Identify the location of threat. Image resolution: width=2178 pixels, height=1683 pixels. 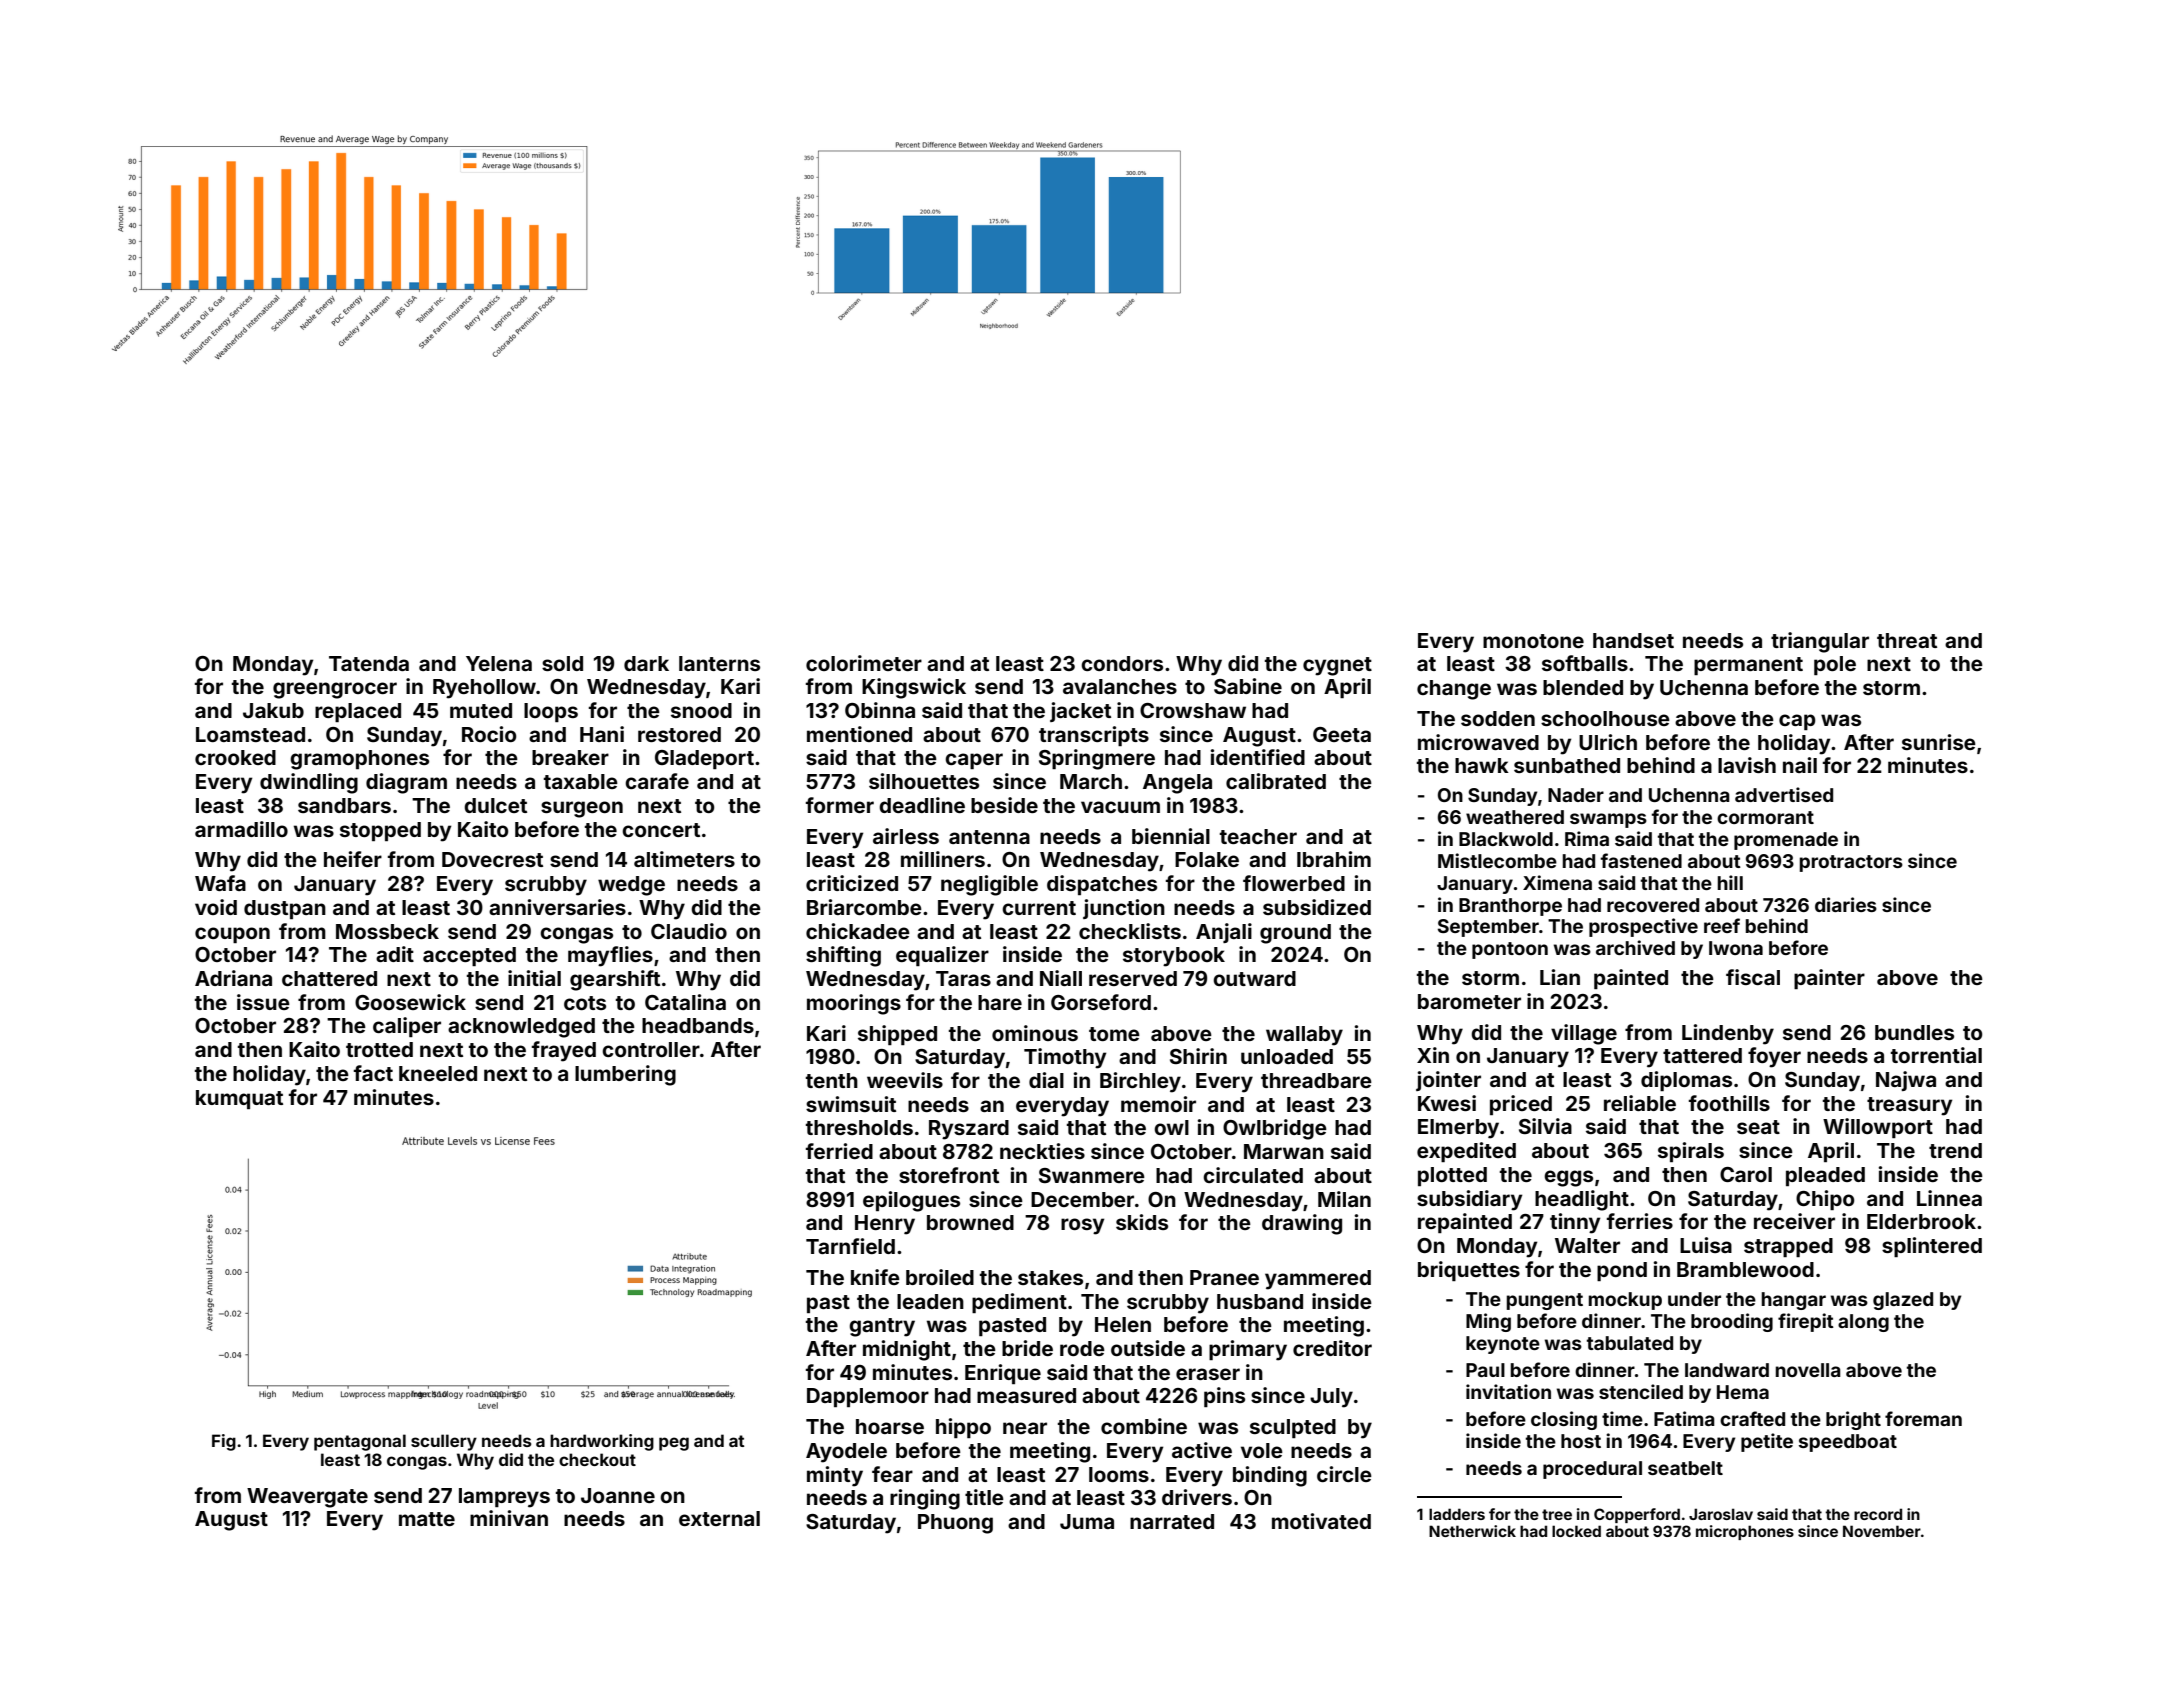
(1907, 640).
